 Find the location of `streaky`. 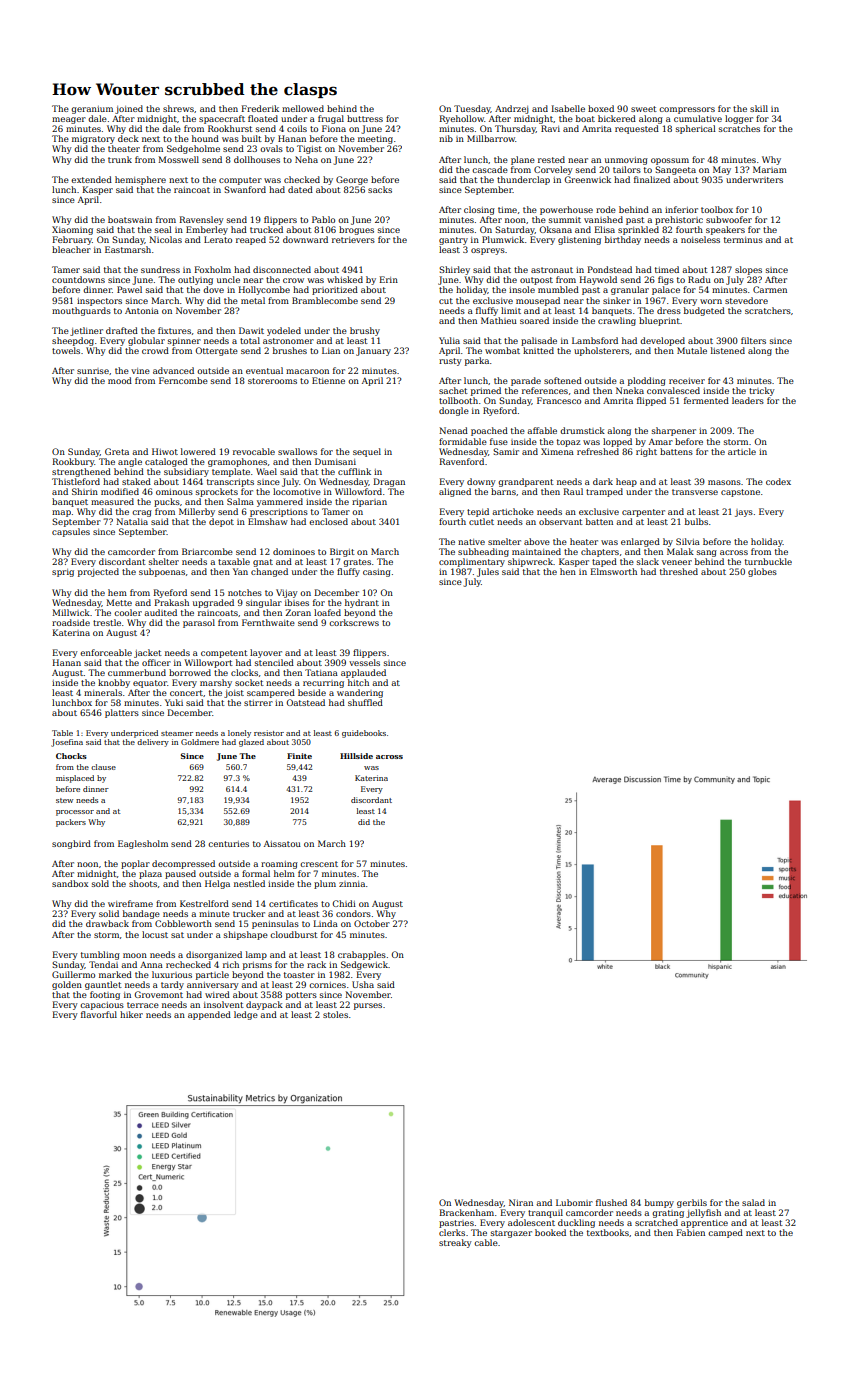

streaky is located at coordinates (455, 1243).
